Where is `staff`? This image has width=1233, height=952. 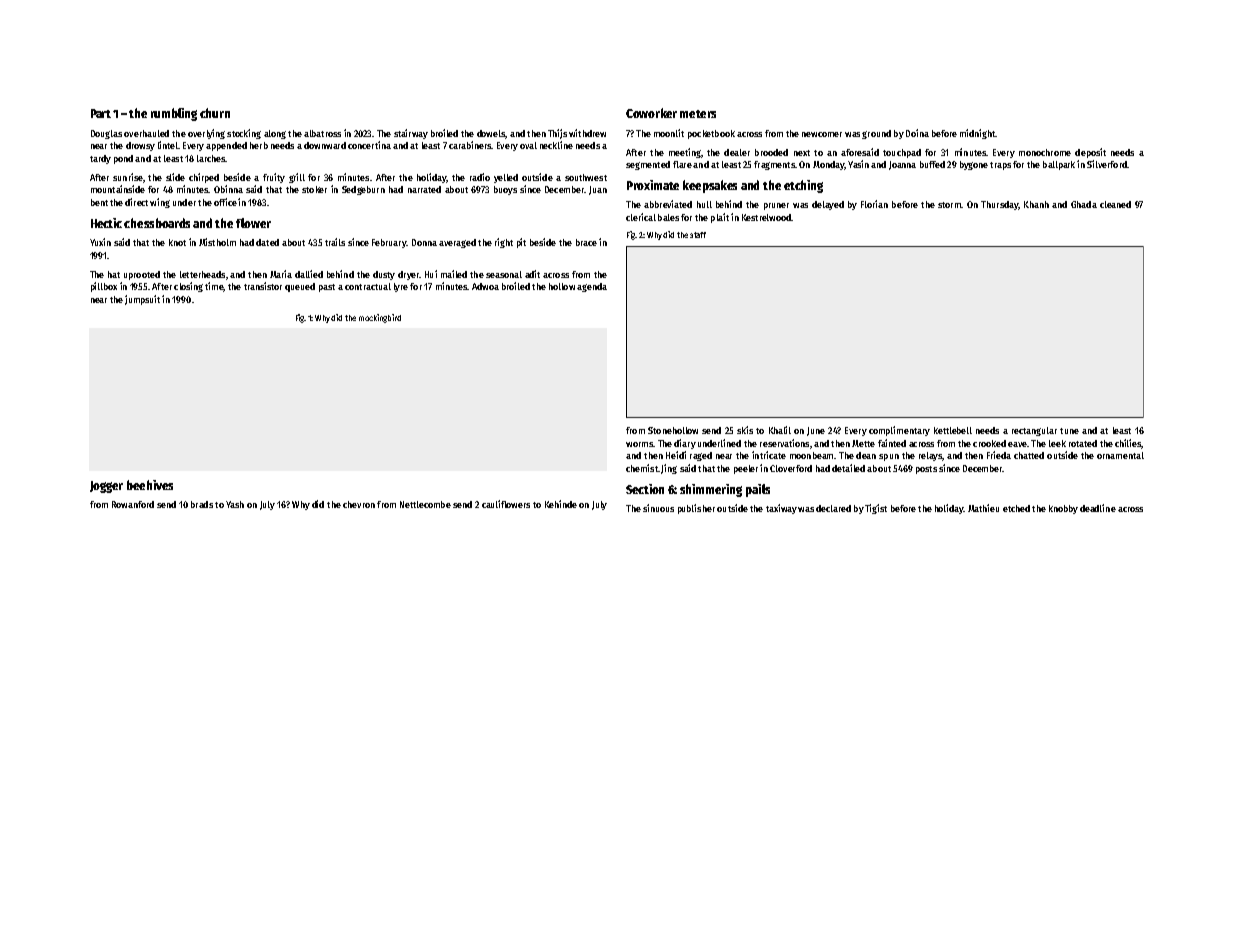 staff is located at coordinates (698, 235).
